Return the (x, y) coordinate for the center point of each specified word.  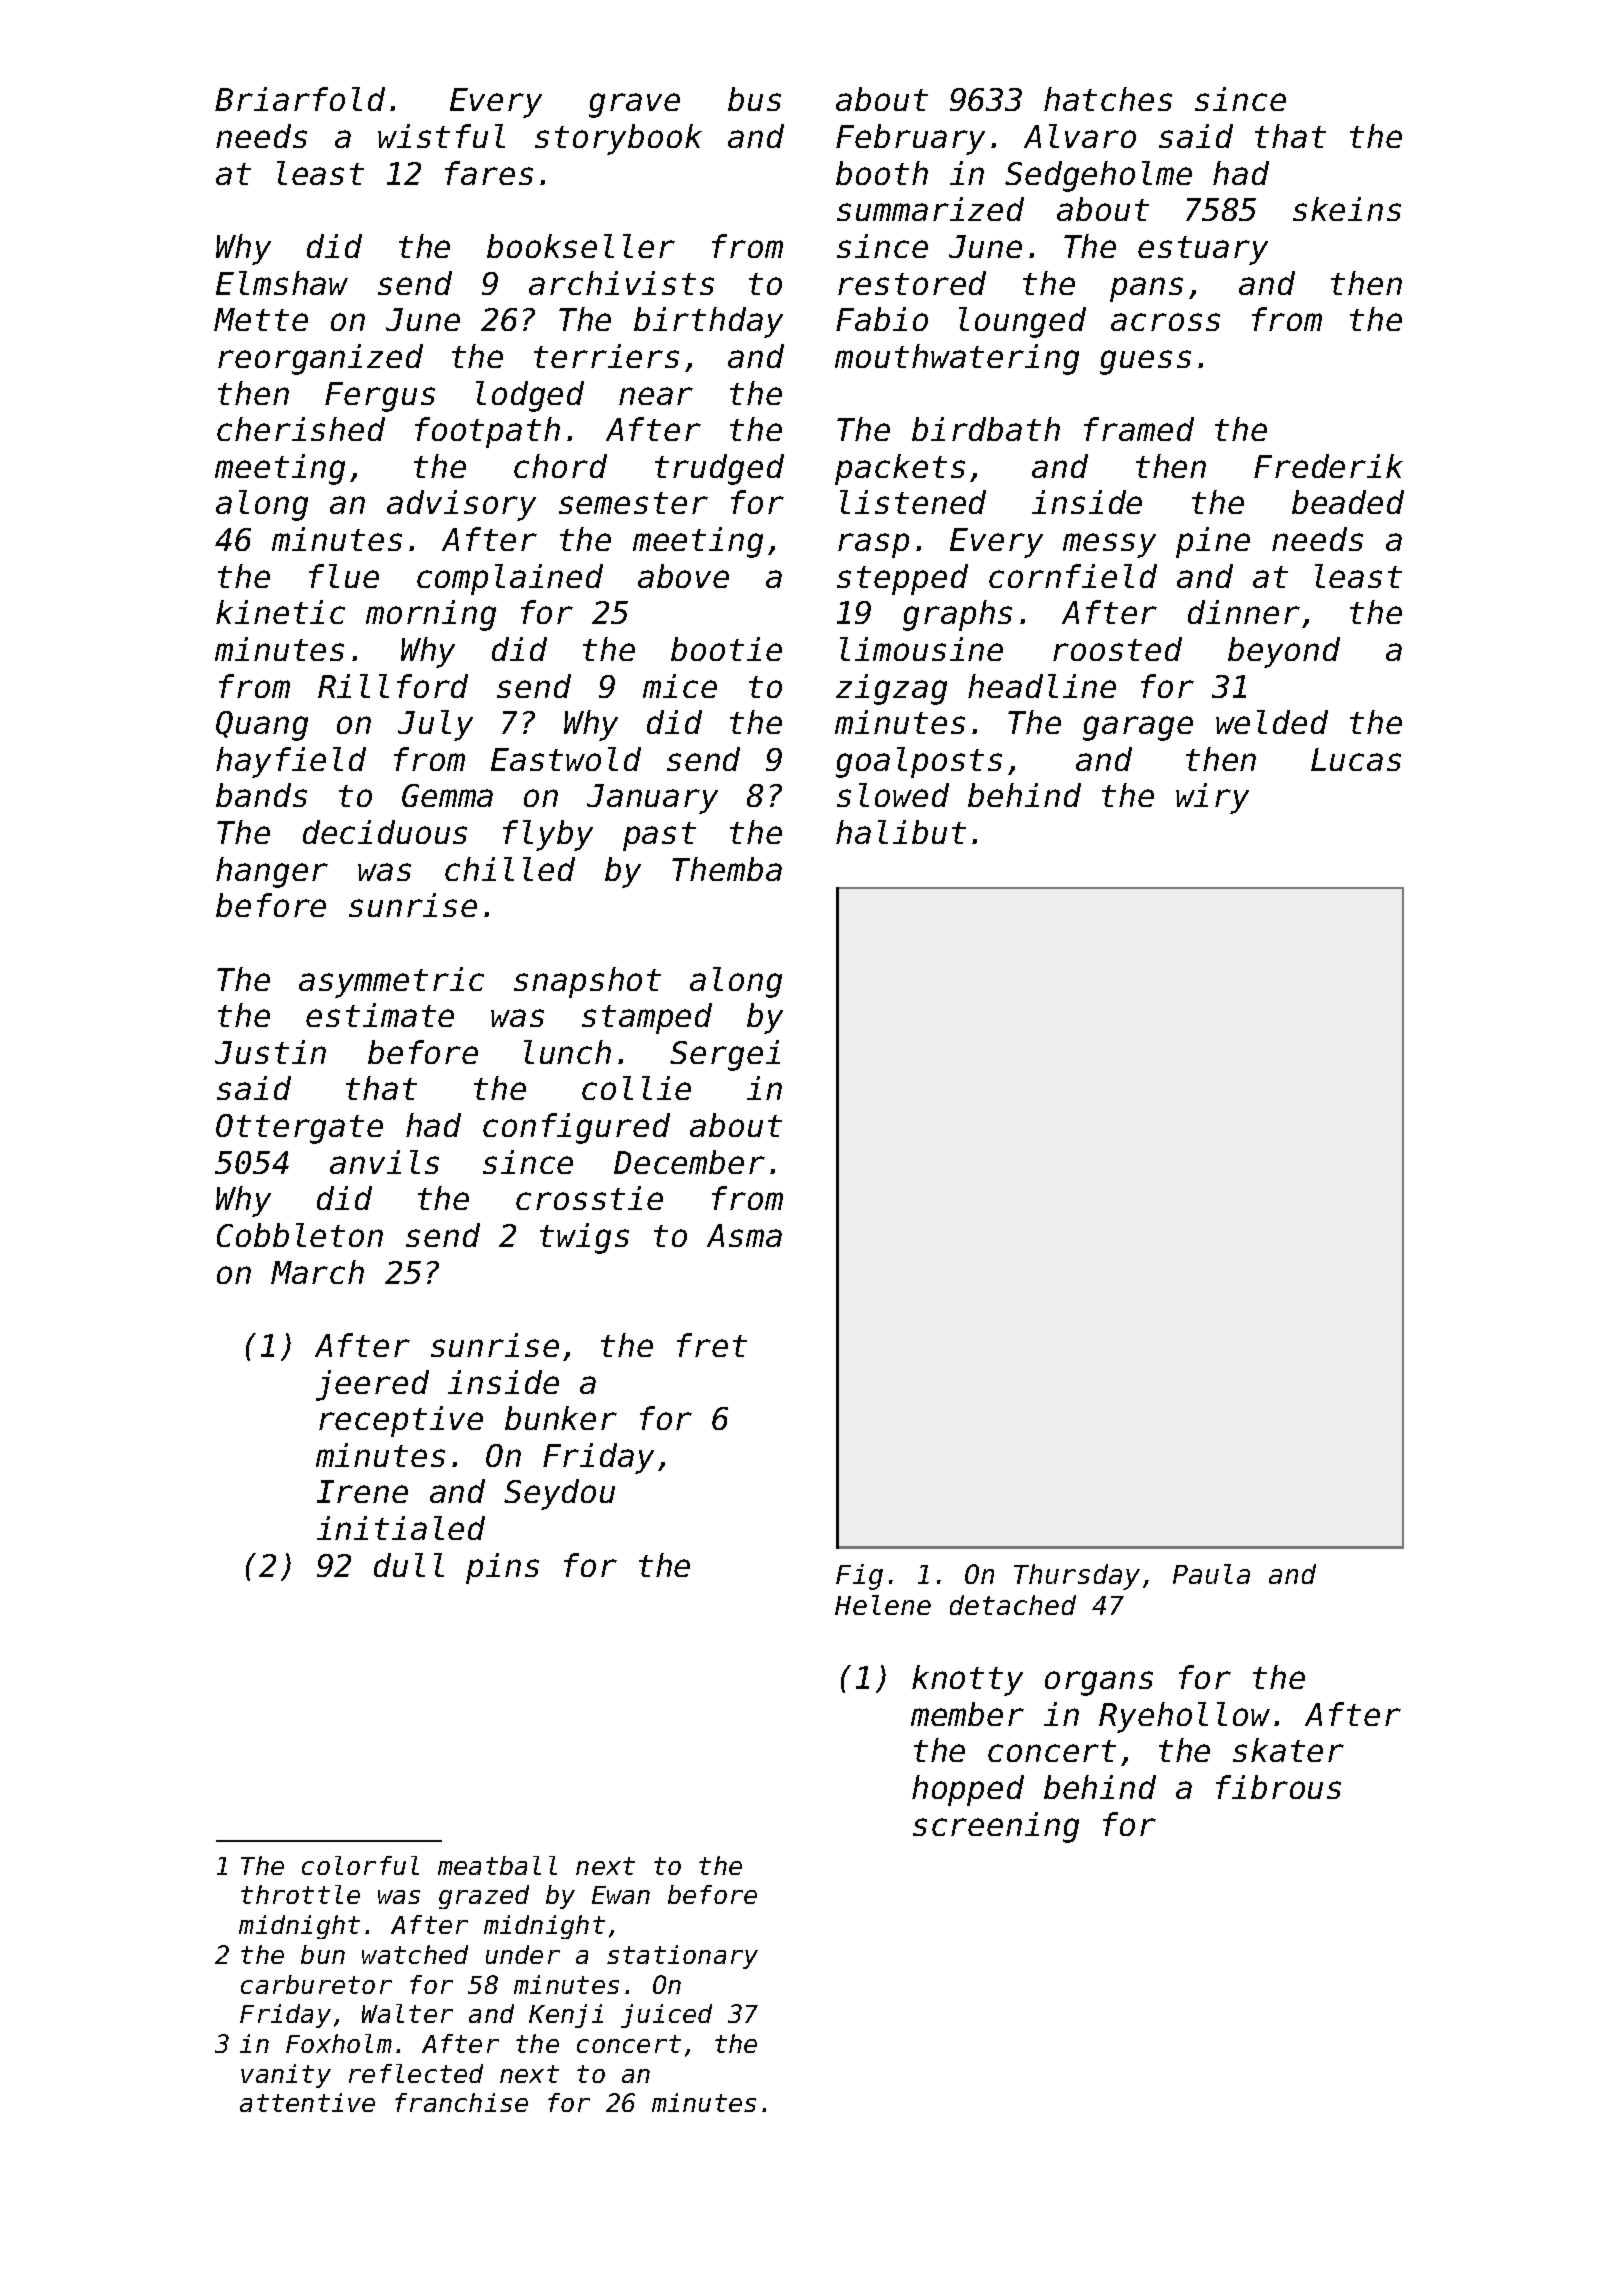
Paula (1211, 1574)
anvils (384, 1162)
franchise (461, 2102)
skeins (1347, 209)
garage (1138, 728)
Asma (744, 1235)
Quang (262, 726)
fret (712, 1345)
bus (754, 99)
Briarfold (300, 99)
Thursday (1077, 1577)
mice (680, 686)
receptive (401, 1421)
